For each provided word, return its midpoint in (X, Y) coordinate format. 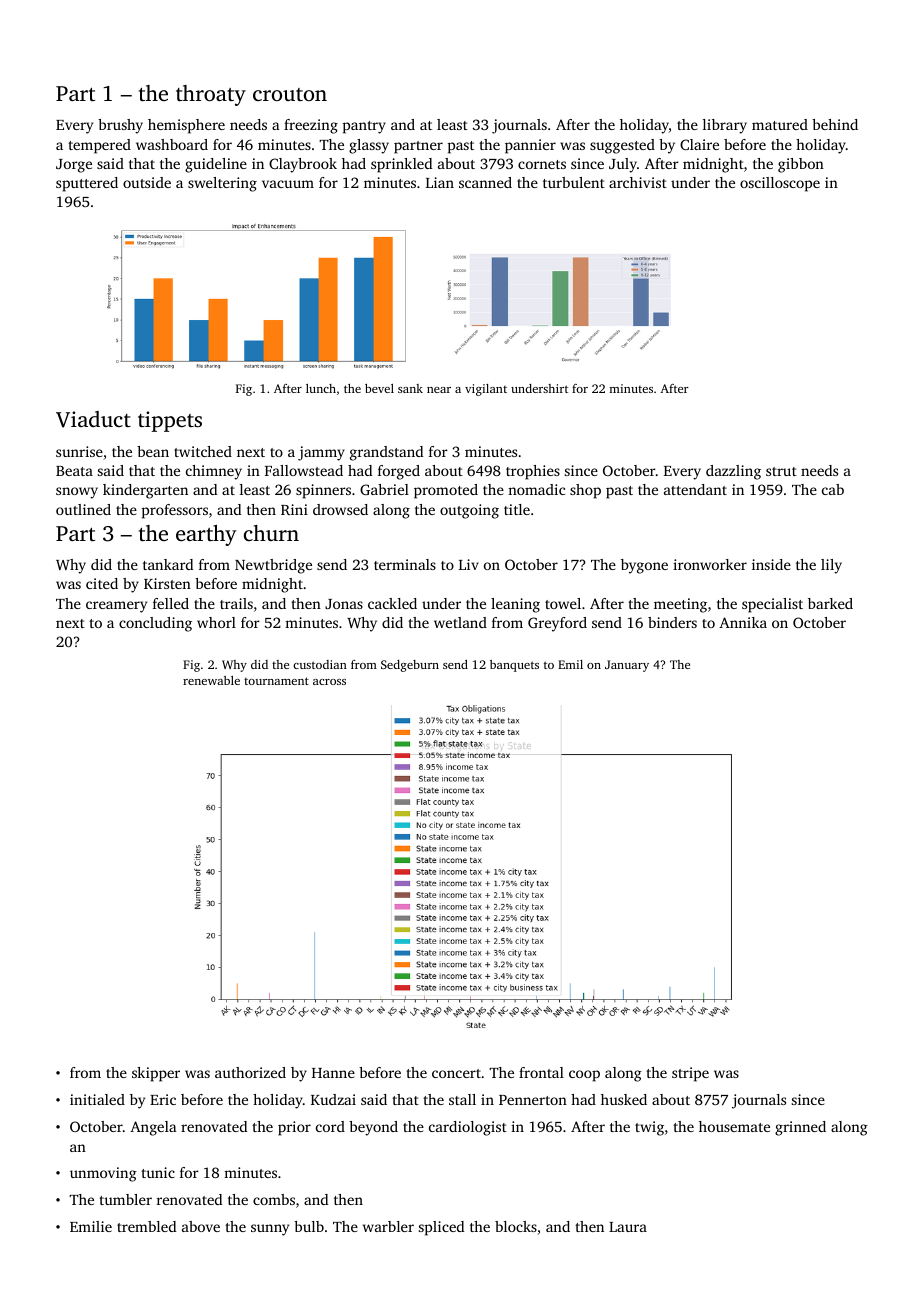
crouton (290, 94)
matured (780, 124)
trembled (146, 1226)
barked (830, 603)
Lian (440, 182)
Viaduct (93, 419)
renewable (211, 680)
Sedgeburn (410, 666)
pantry (364, 127)
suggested (622, 146)
